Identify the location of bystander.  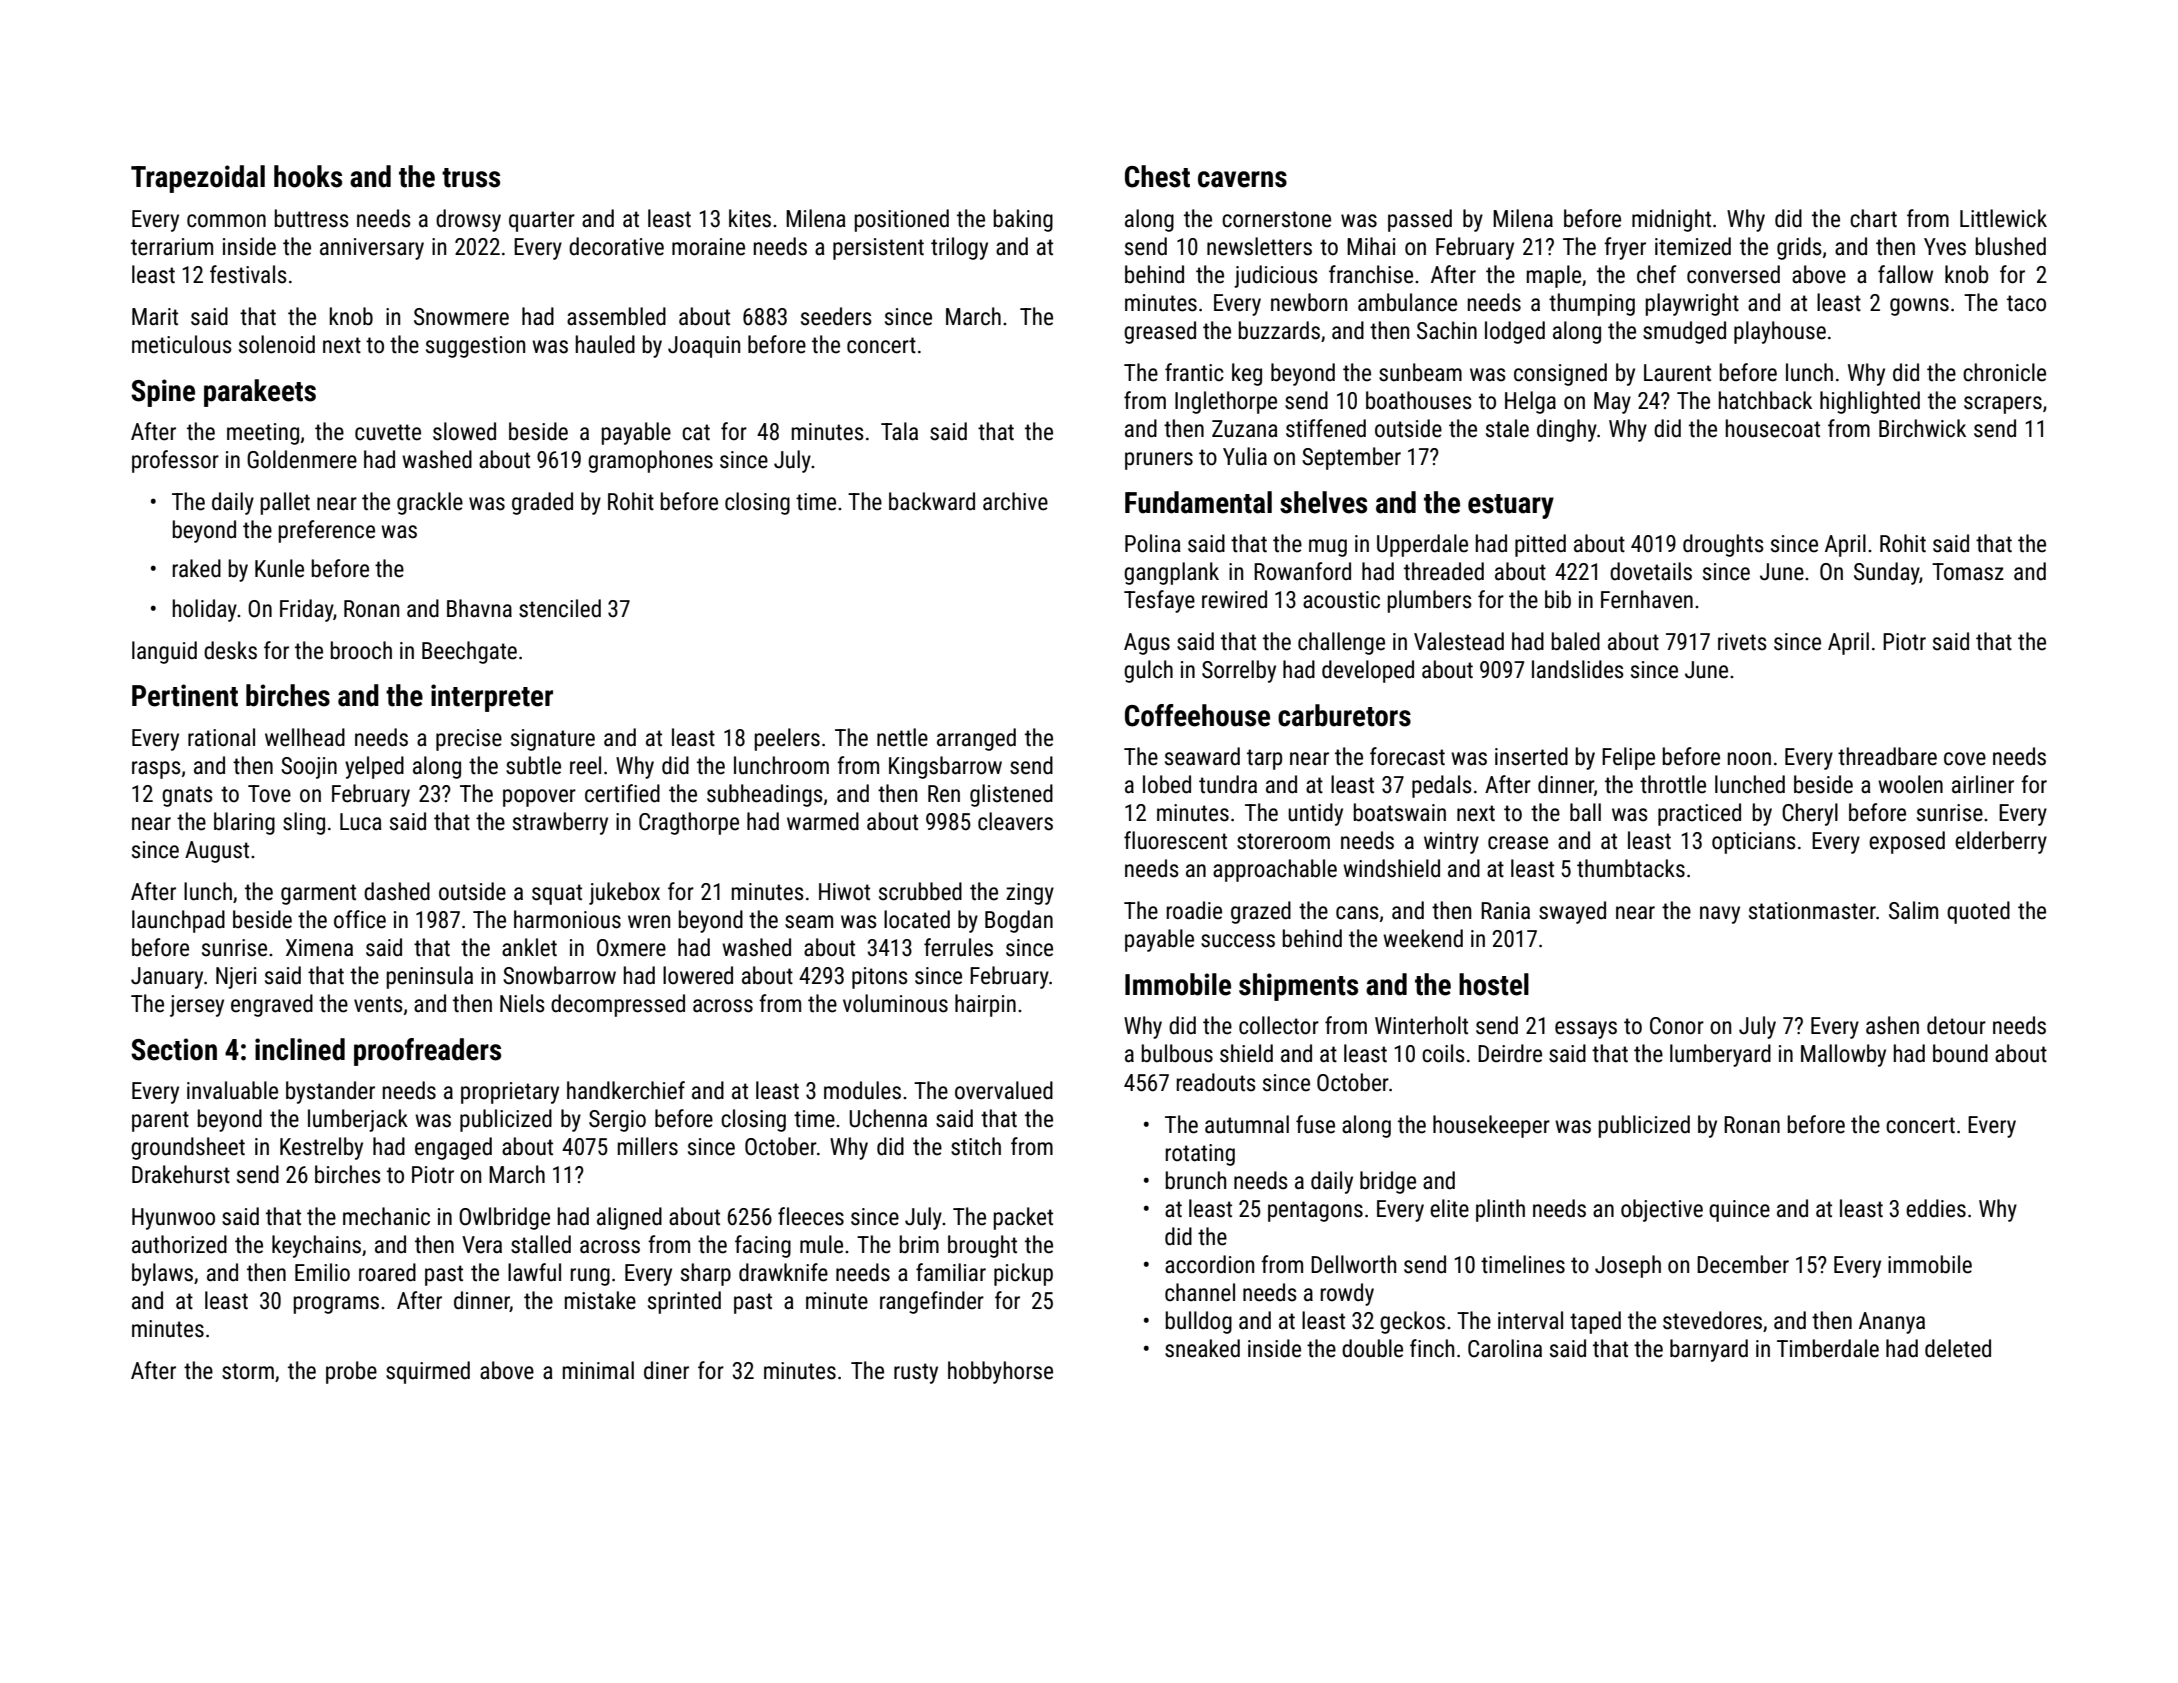
(330, 1092).
